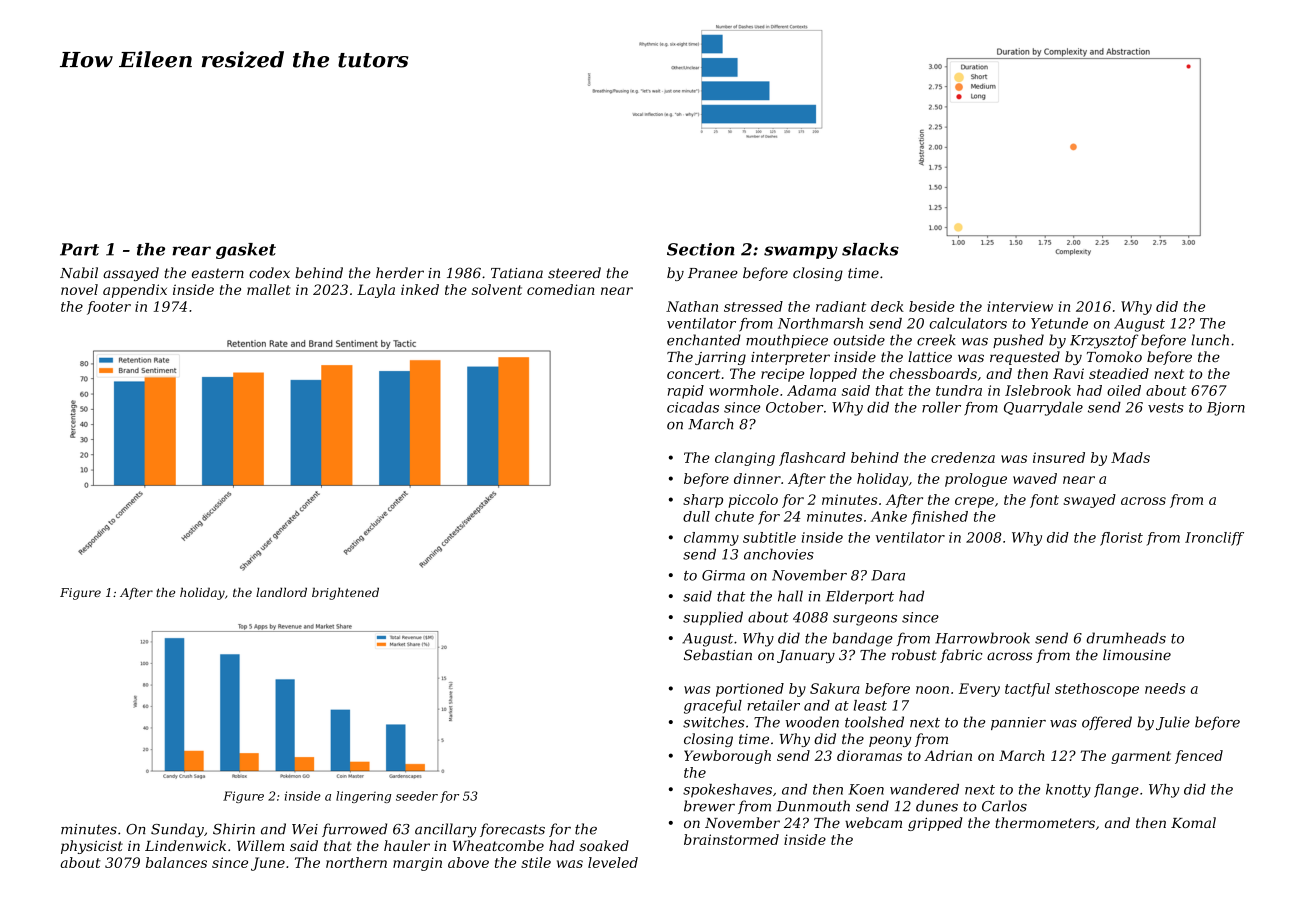  I want to click on Komal, so click(1193, 822).
